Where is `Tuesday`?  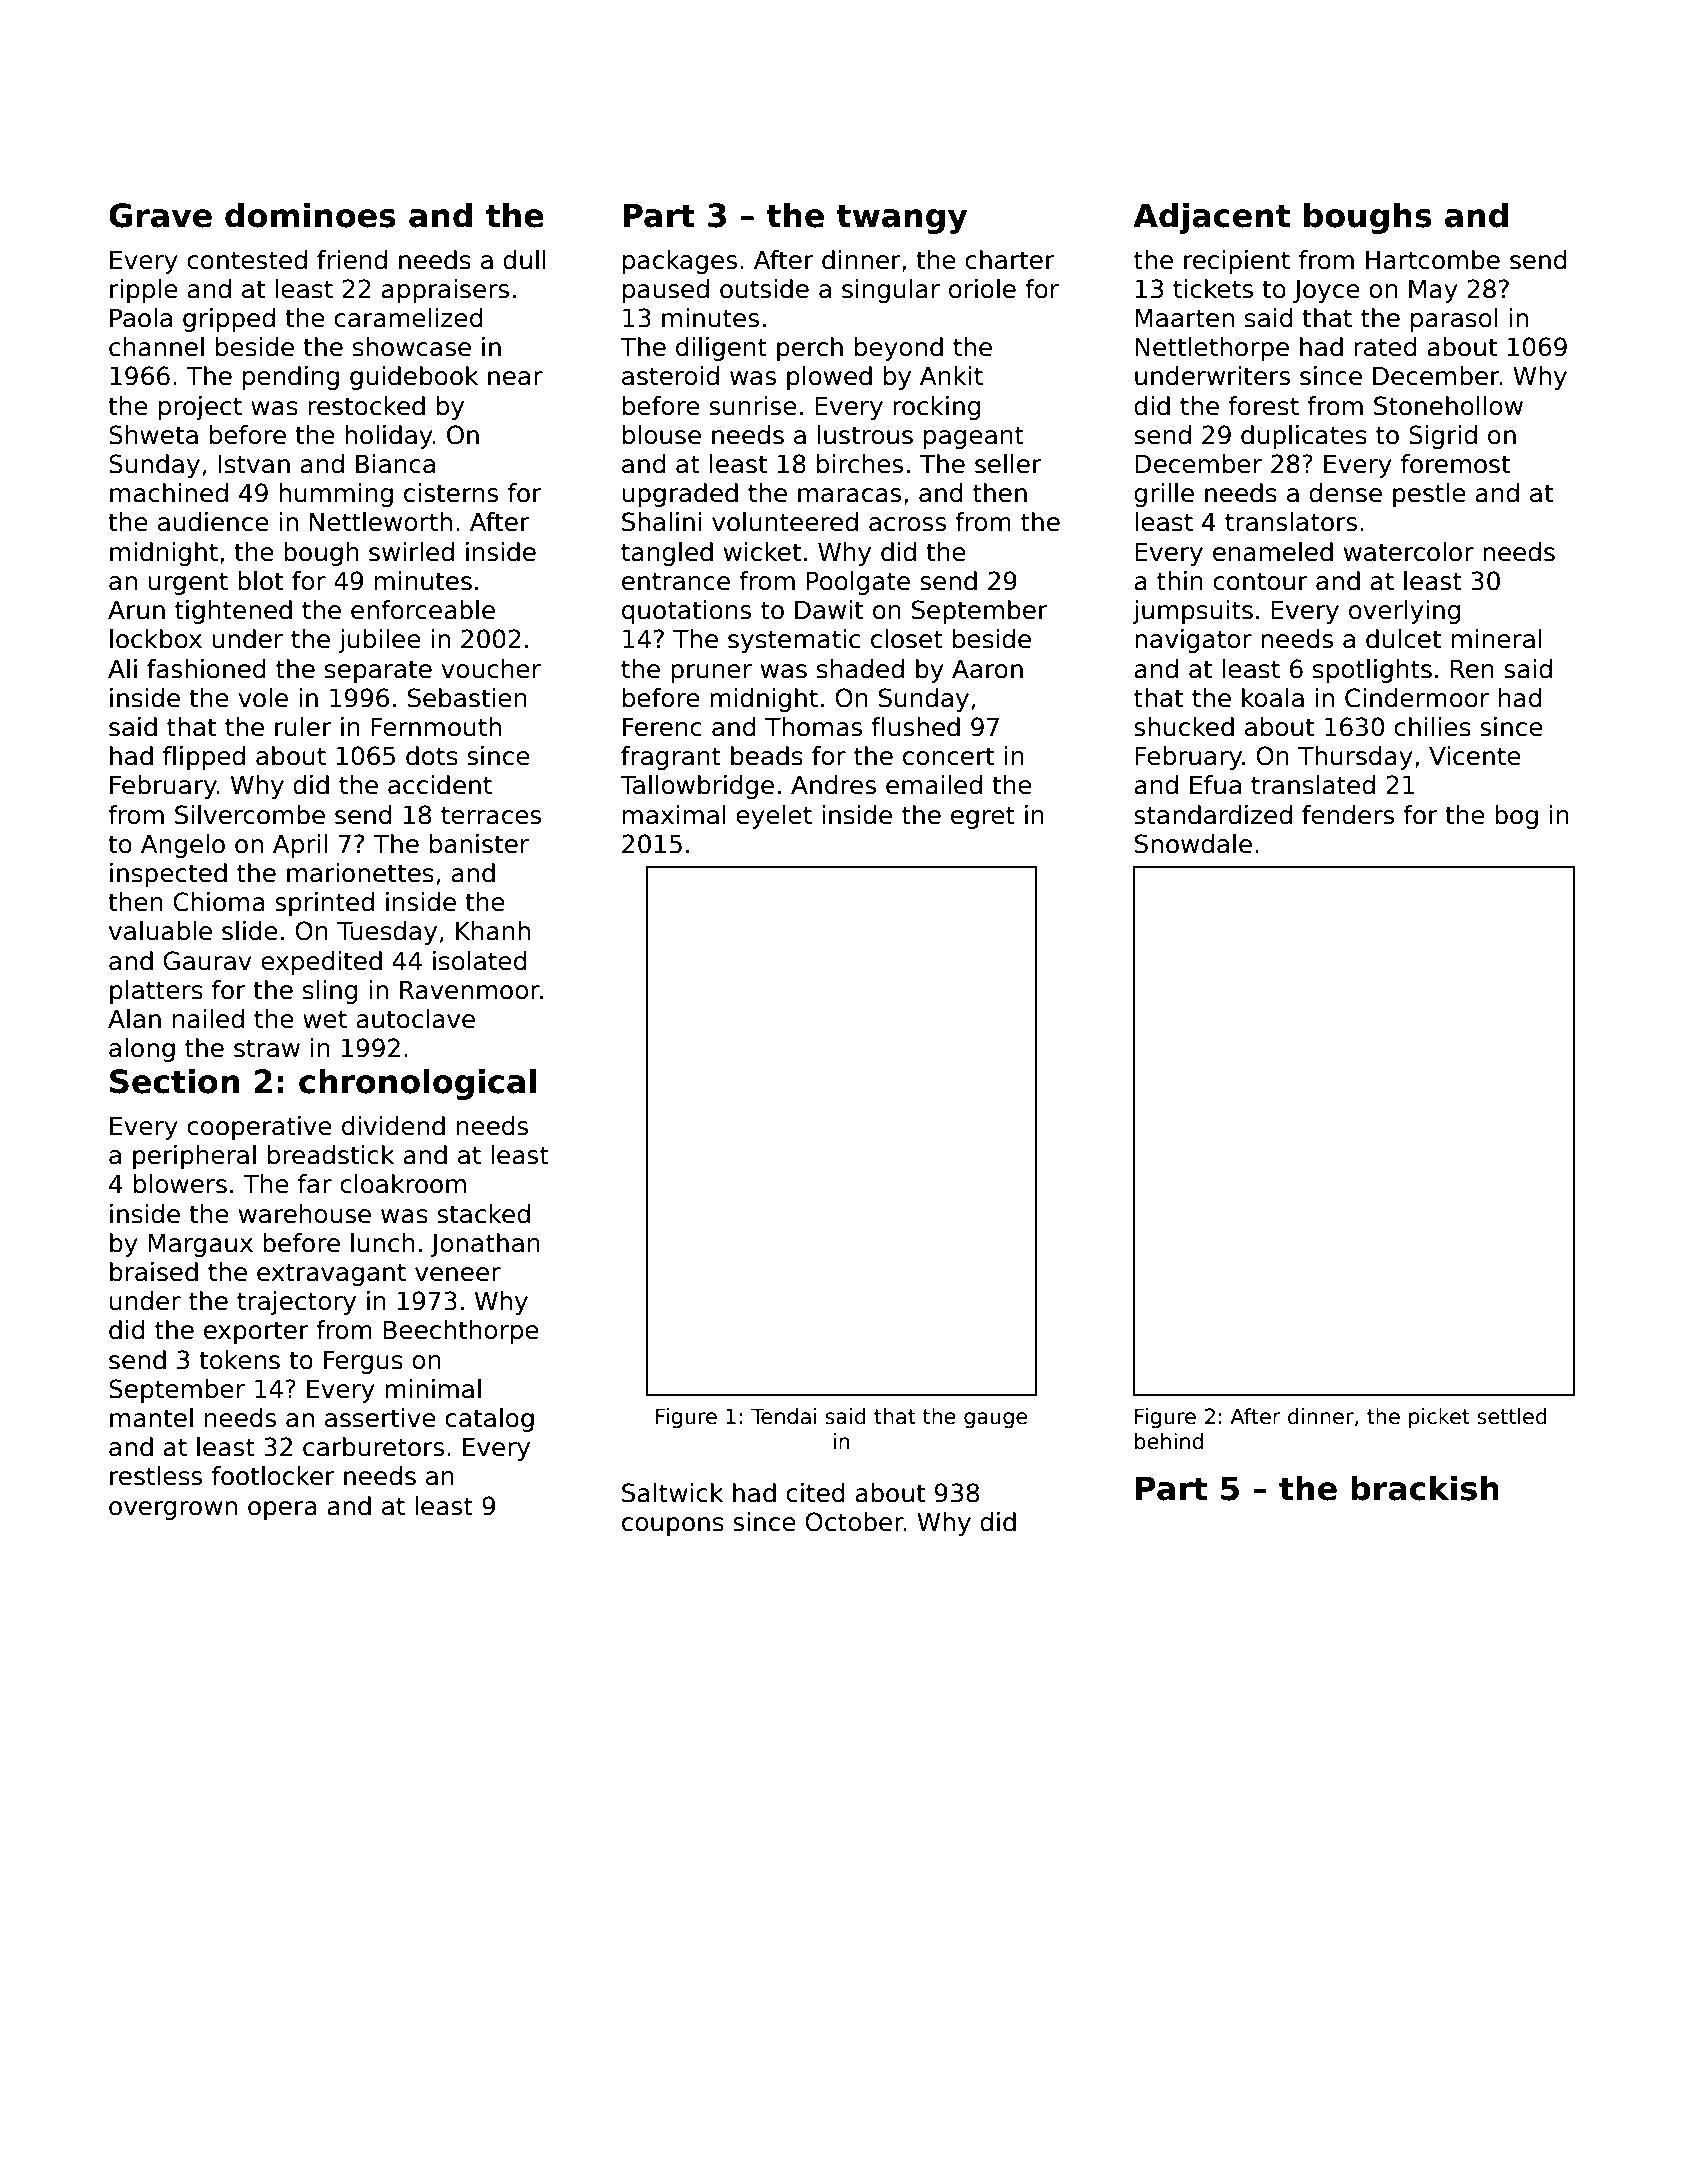
Tuesday is located at coordinates (387, 933).
